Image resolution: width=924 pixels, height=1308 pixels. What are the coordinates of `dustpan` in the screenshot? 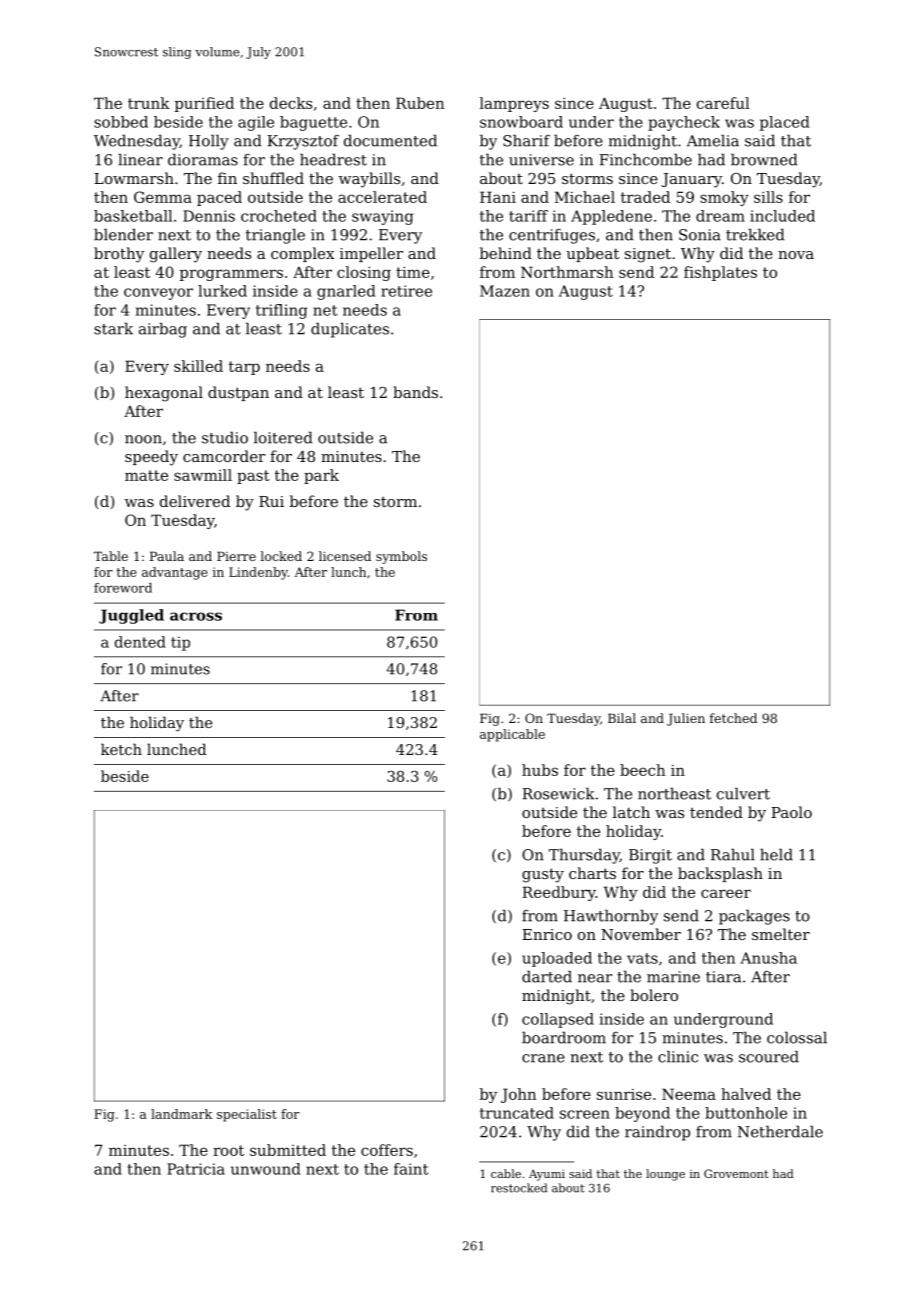 It's located at (238, 393).
